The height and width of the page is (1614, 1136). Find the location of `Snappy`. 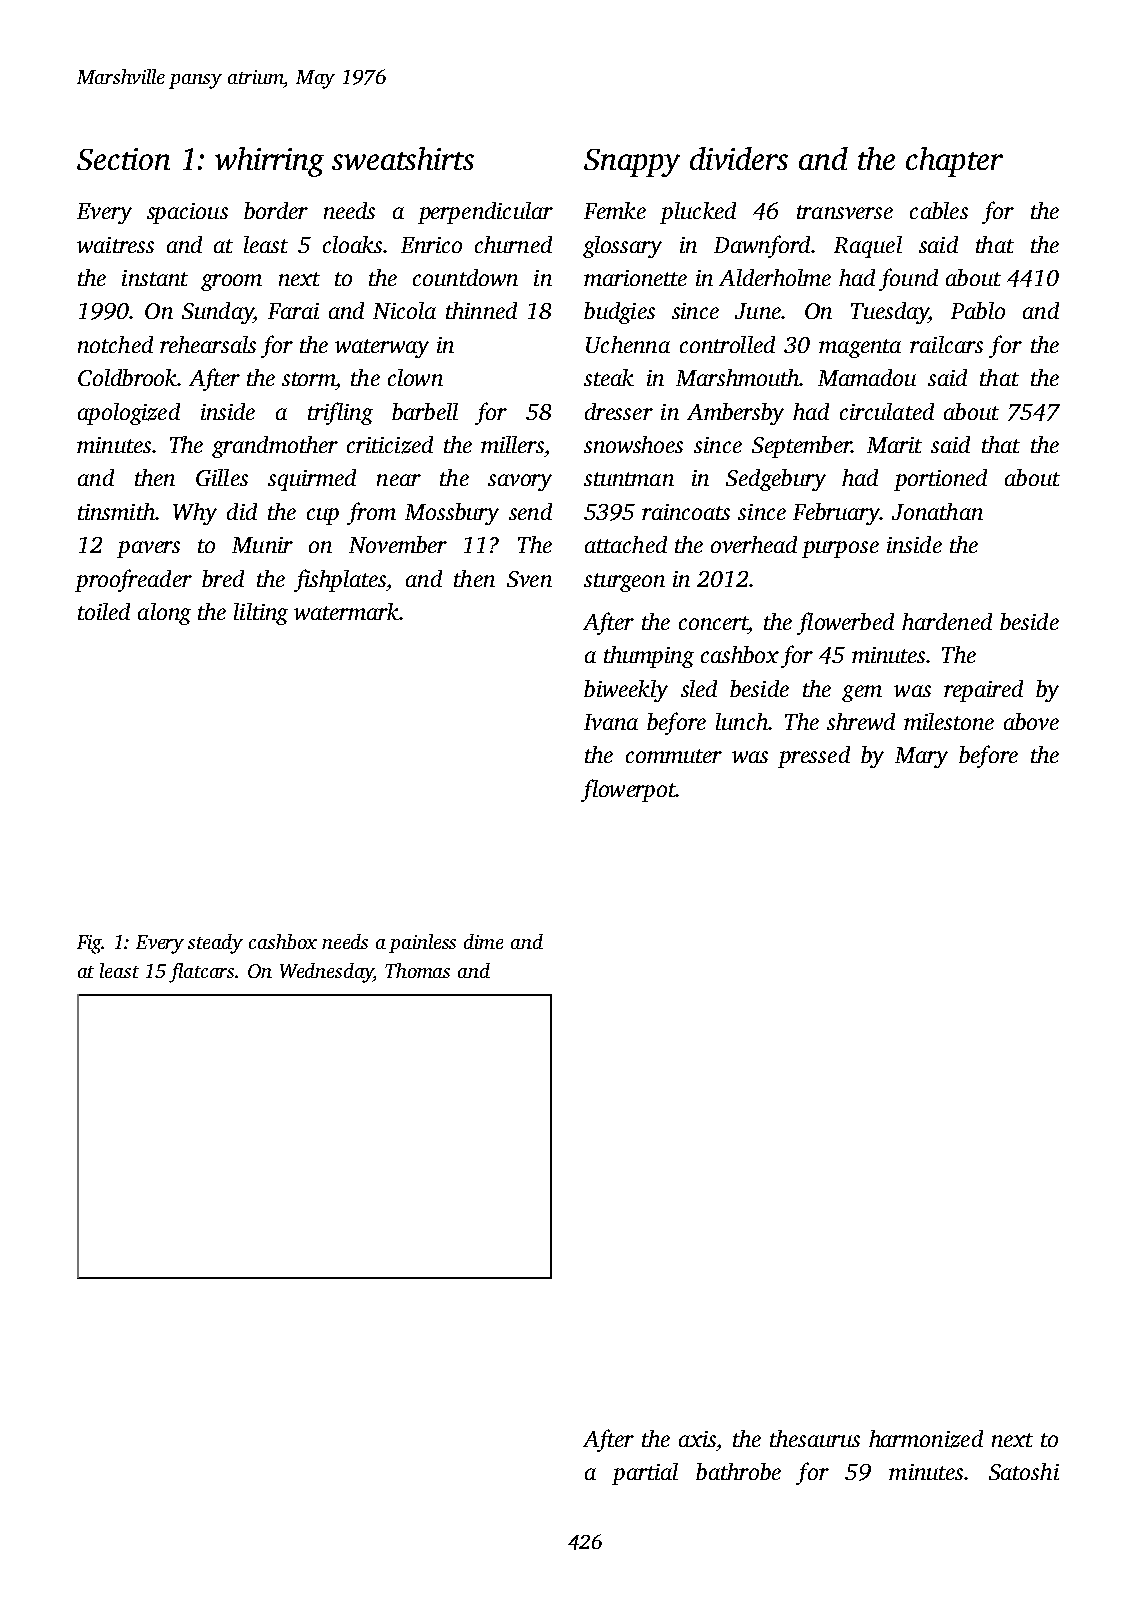

Snappy is located at coordinates (632, 163).
